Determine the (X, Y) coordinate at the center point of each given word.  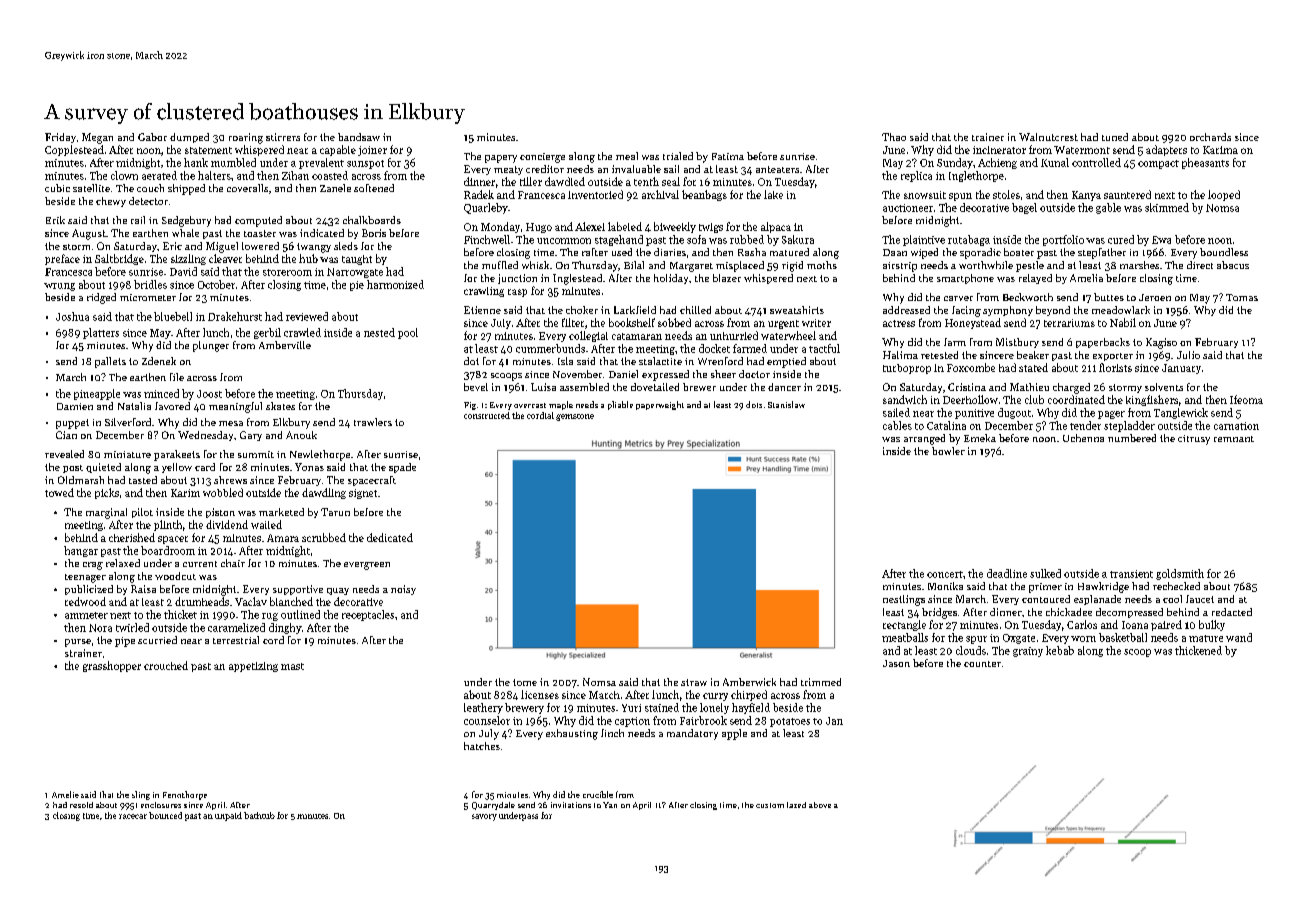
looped (1224, 195)
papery (501, 159)
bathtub (259, 815)
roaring (246, 138)
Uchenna (1083, 438)
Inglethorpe (976, 176)
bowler (948, 451)
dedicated (390, 537)
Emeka (980, 438)
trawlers (373, 422)
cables (897, 425)
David (183, 271)
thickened (1198, 650)
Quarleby (486, 208)
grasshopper (112, 666)
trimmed (821, 682)
